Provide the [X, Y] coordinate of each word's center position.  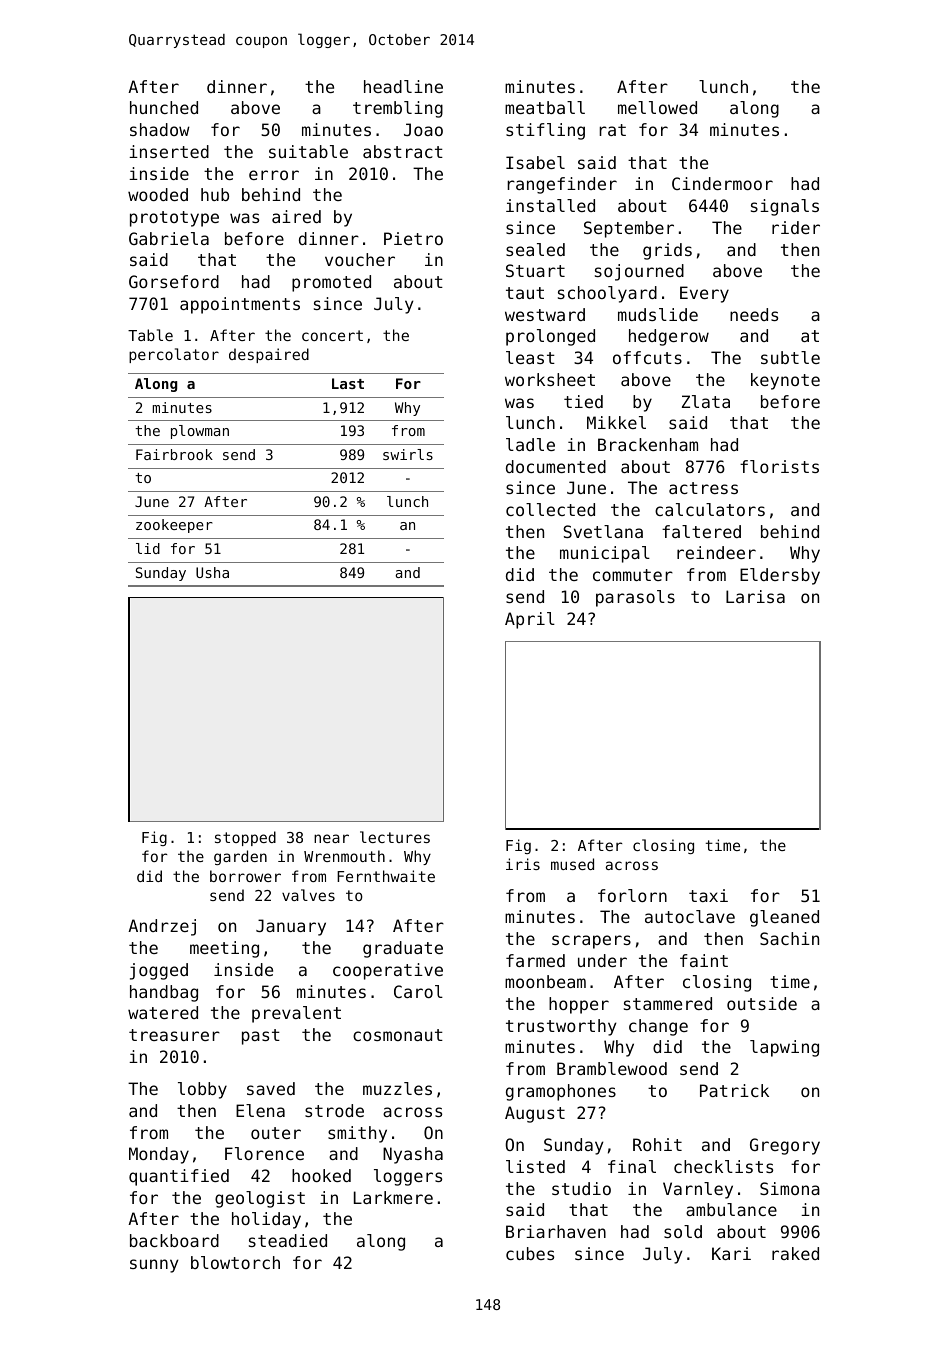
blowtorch [235, 1262]
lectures [395, 837]
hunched [164, 107]
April [530, 620]
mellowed [657, 107]
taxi [708, 895]
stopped [245, 838]
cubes [530, 1253]
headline [403, 86]
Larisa [755, 596]
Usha [212, 572]
